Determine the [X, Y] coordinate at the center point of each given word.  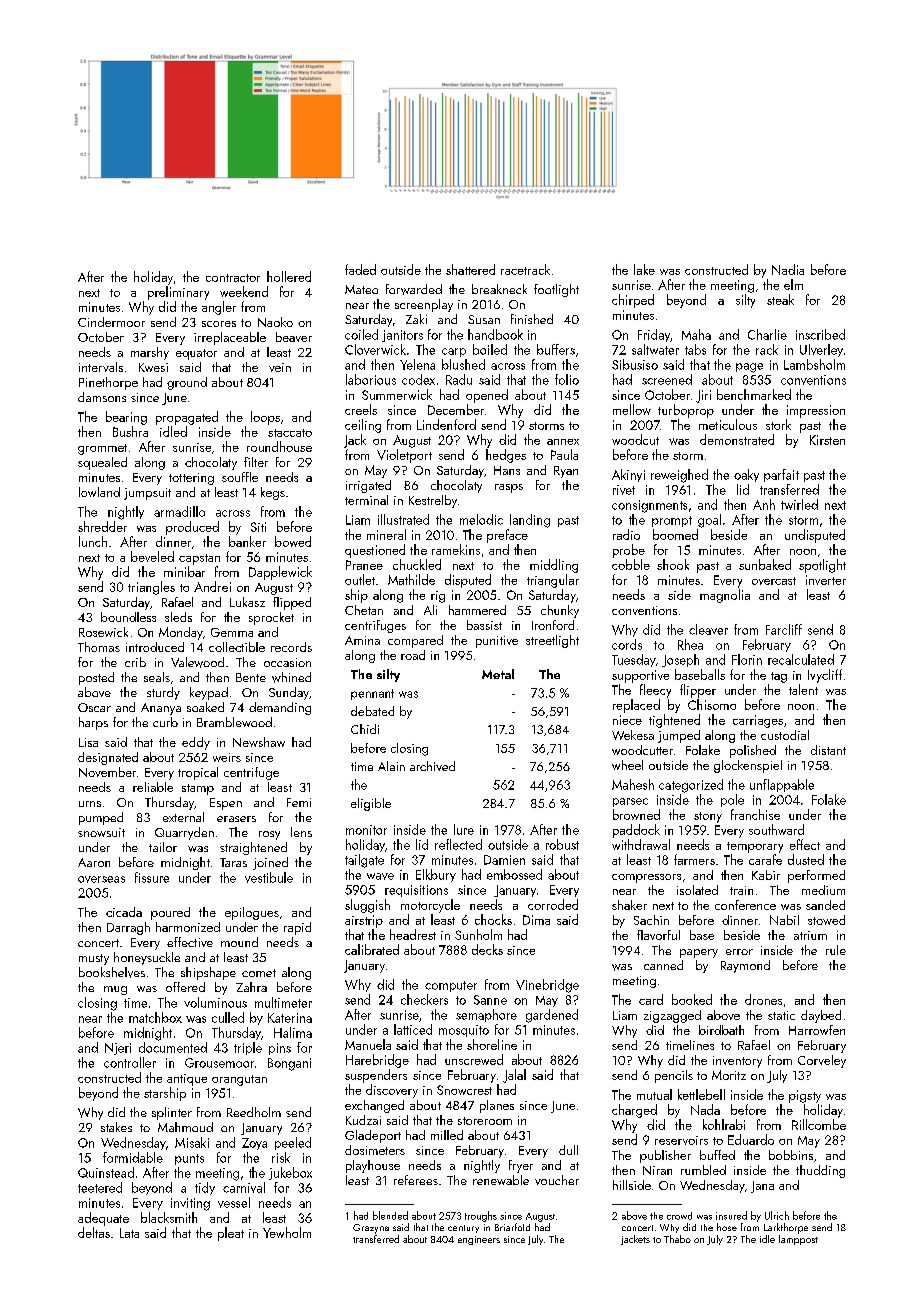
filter [256, 462]
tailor [163, 847]
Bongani [289, 1064]
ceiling [363, 426]
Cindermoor [111, 322]
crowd [679, 1216]
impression [816, 411]
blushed [463, 364]
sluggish [367, 906]
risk [281, 1157]
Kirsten [827, 440]
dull [568, 1150]
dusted [806, 859]
